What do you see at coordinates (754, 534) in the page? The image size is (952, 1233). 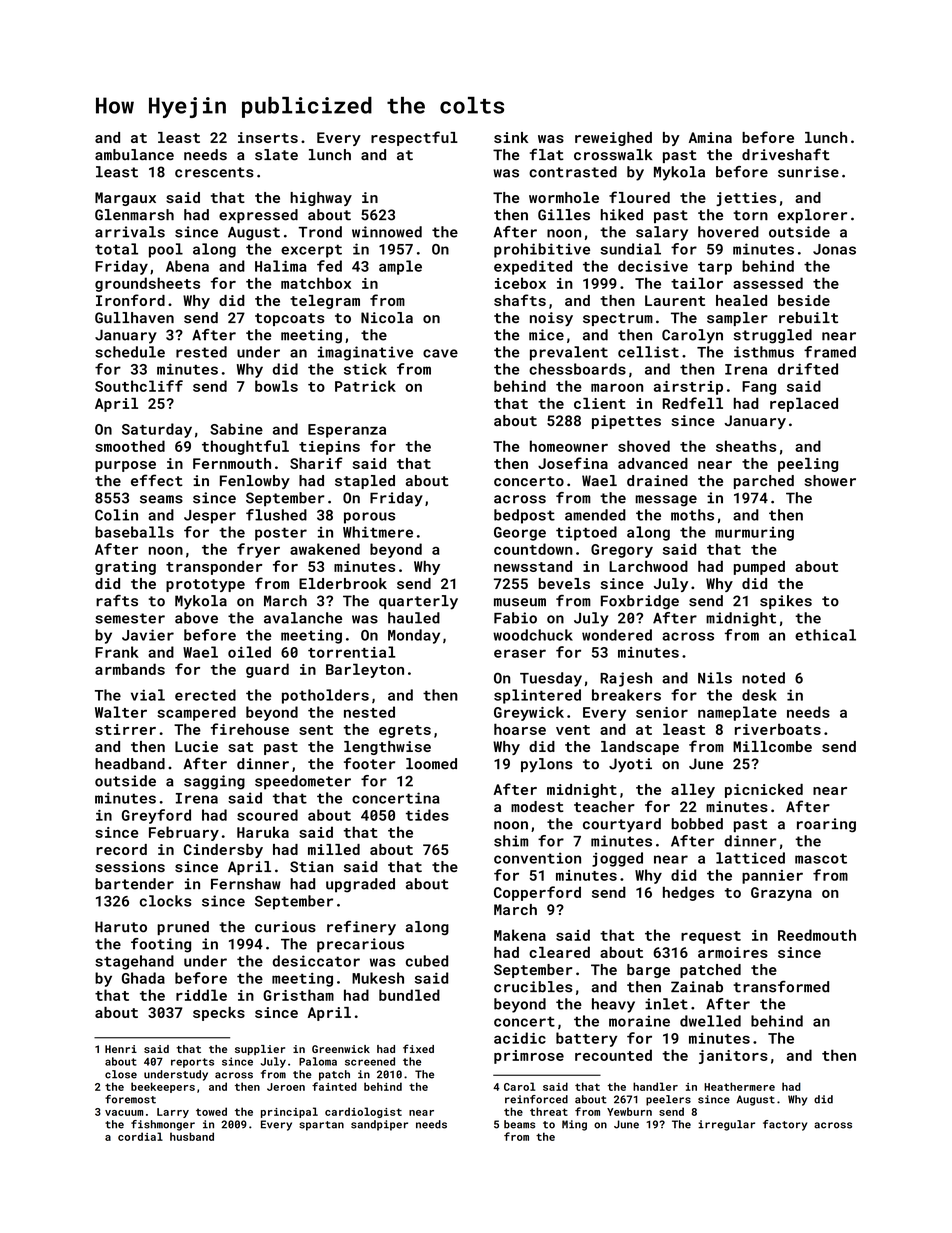 I see `murmuring` at bounding box center [754, 534].
